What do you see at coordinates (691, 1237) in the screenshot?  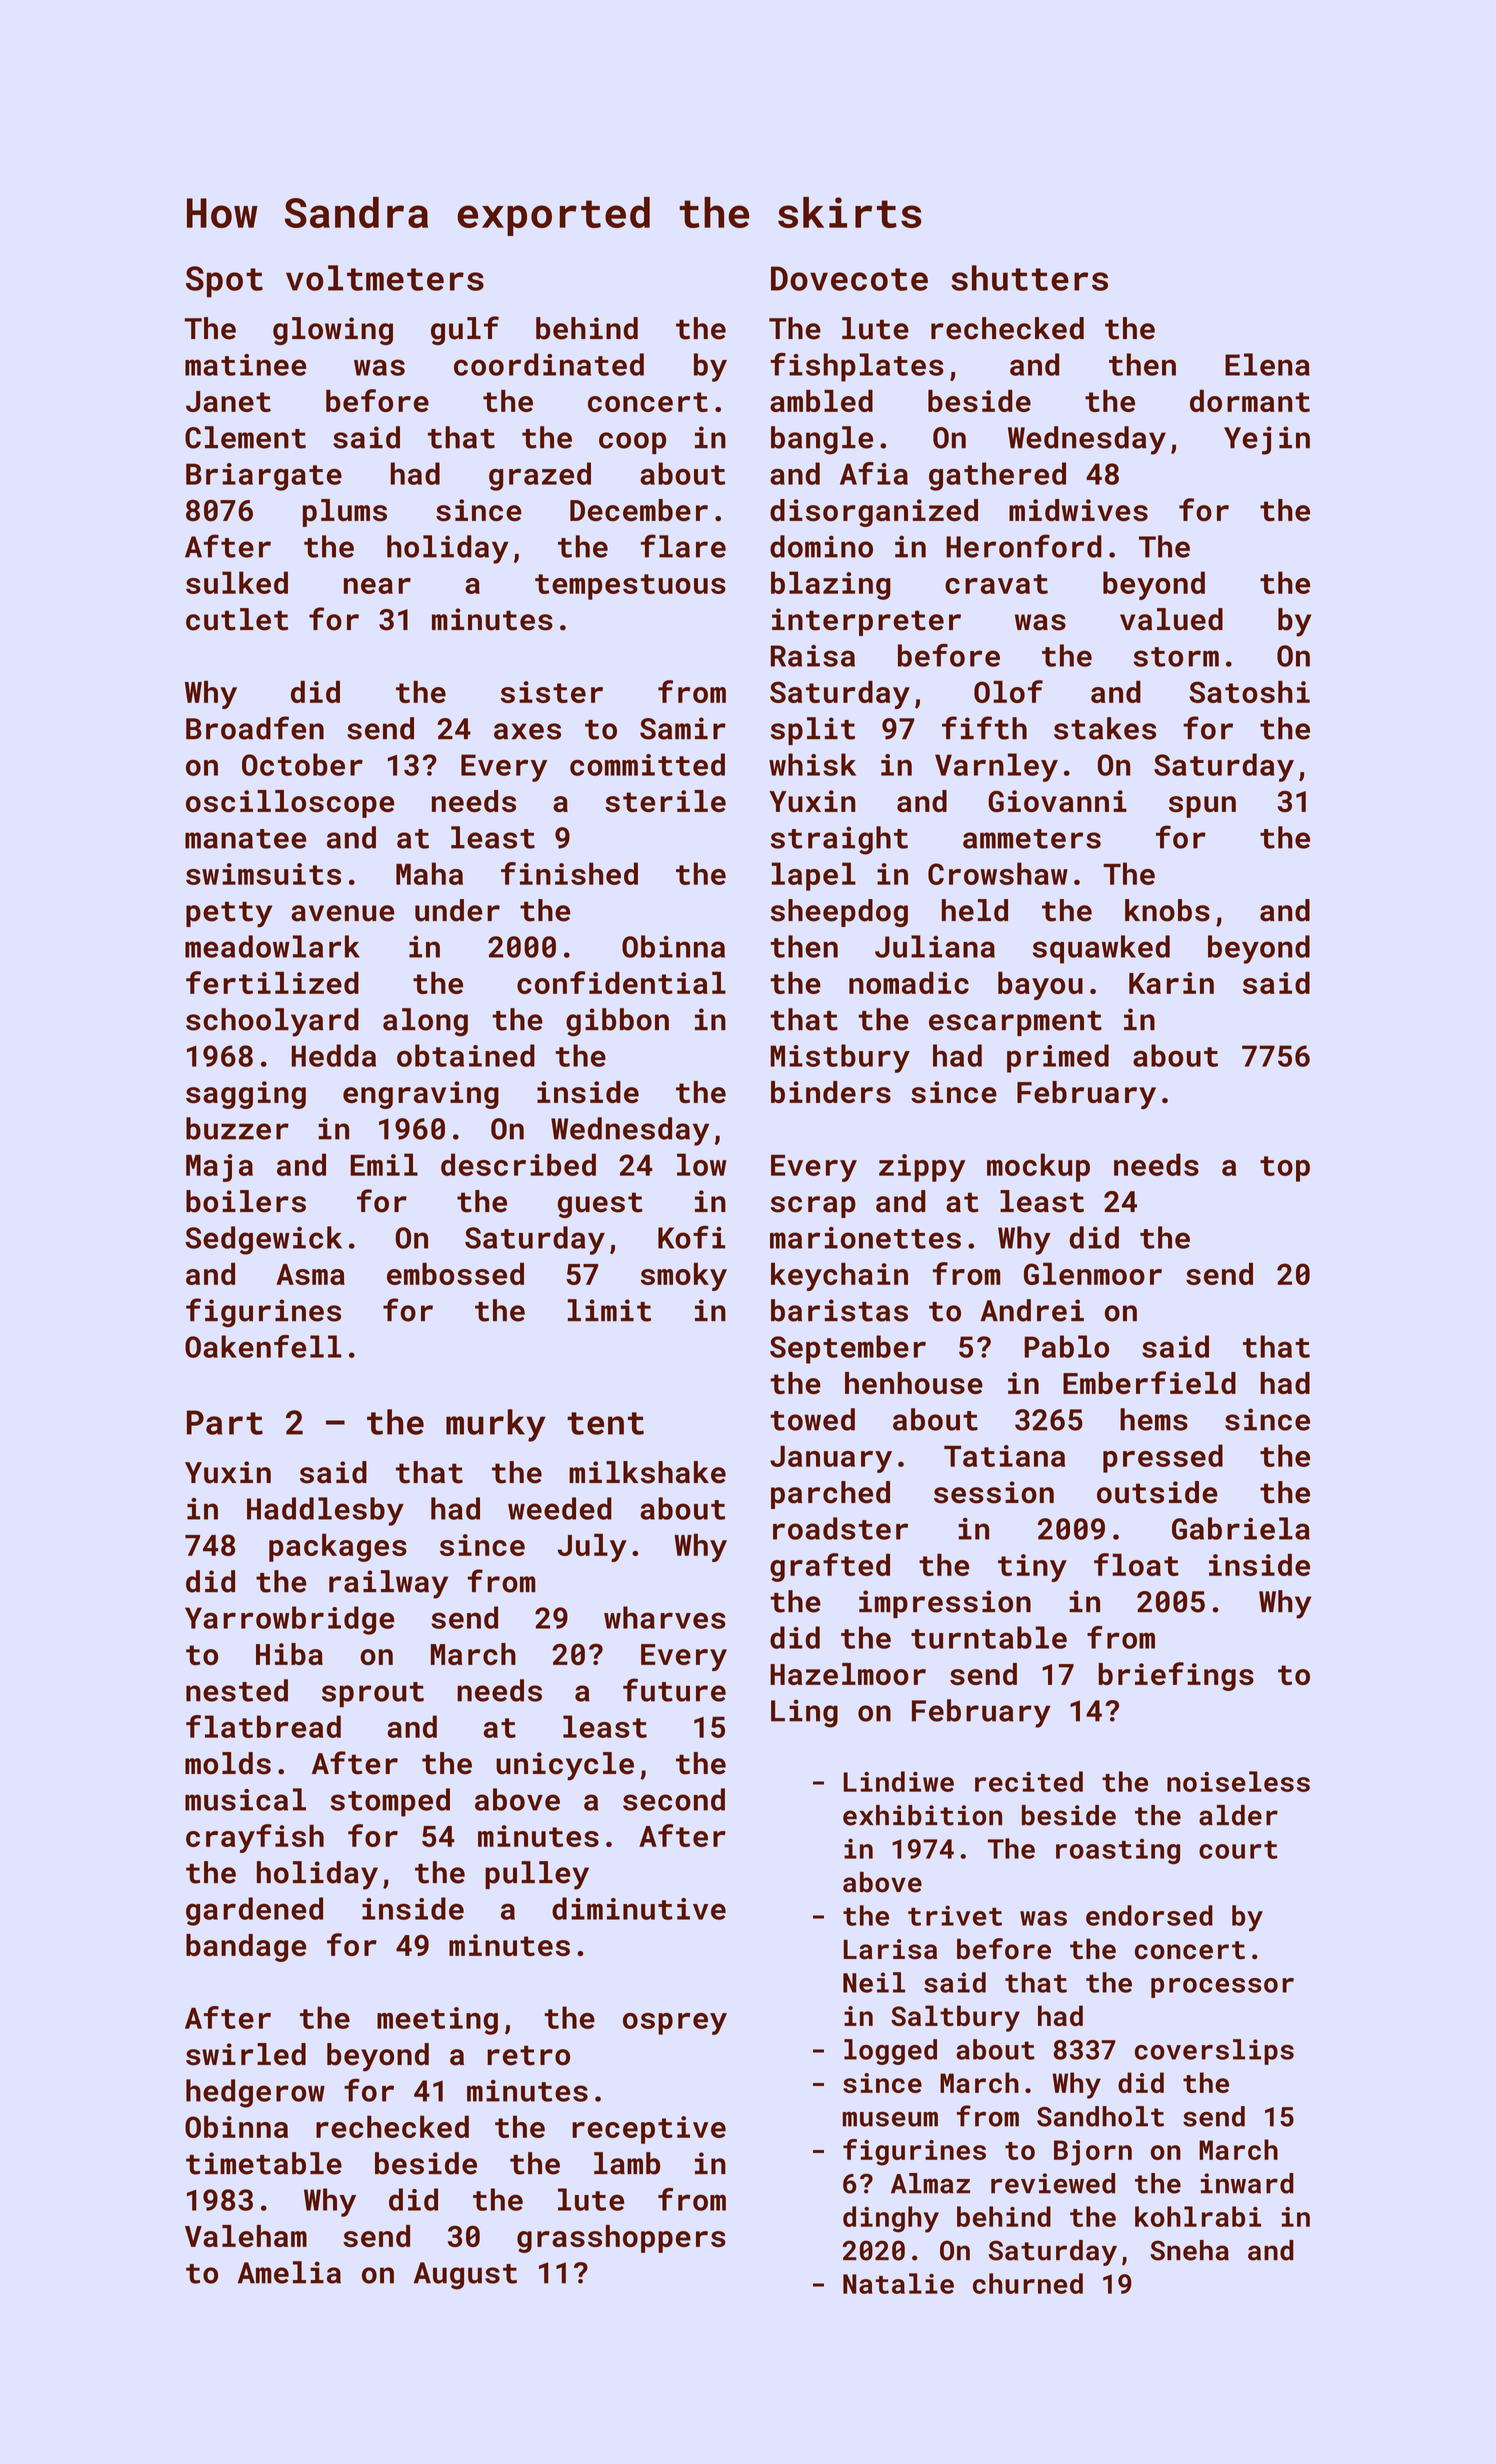 I see `Kofi` at bounding box center [691, 1237].
